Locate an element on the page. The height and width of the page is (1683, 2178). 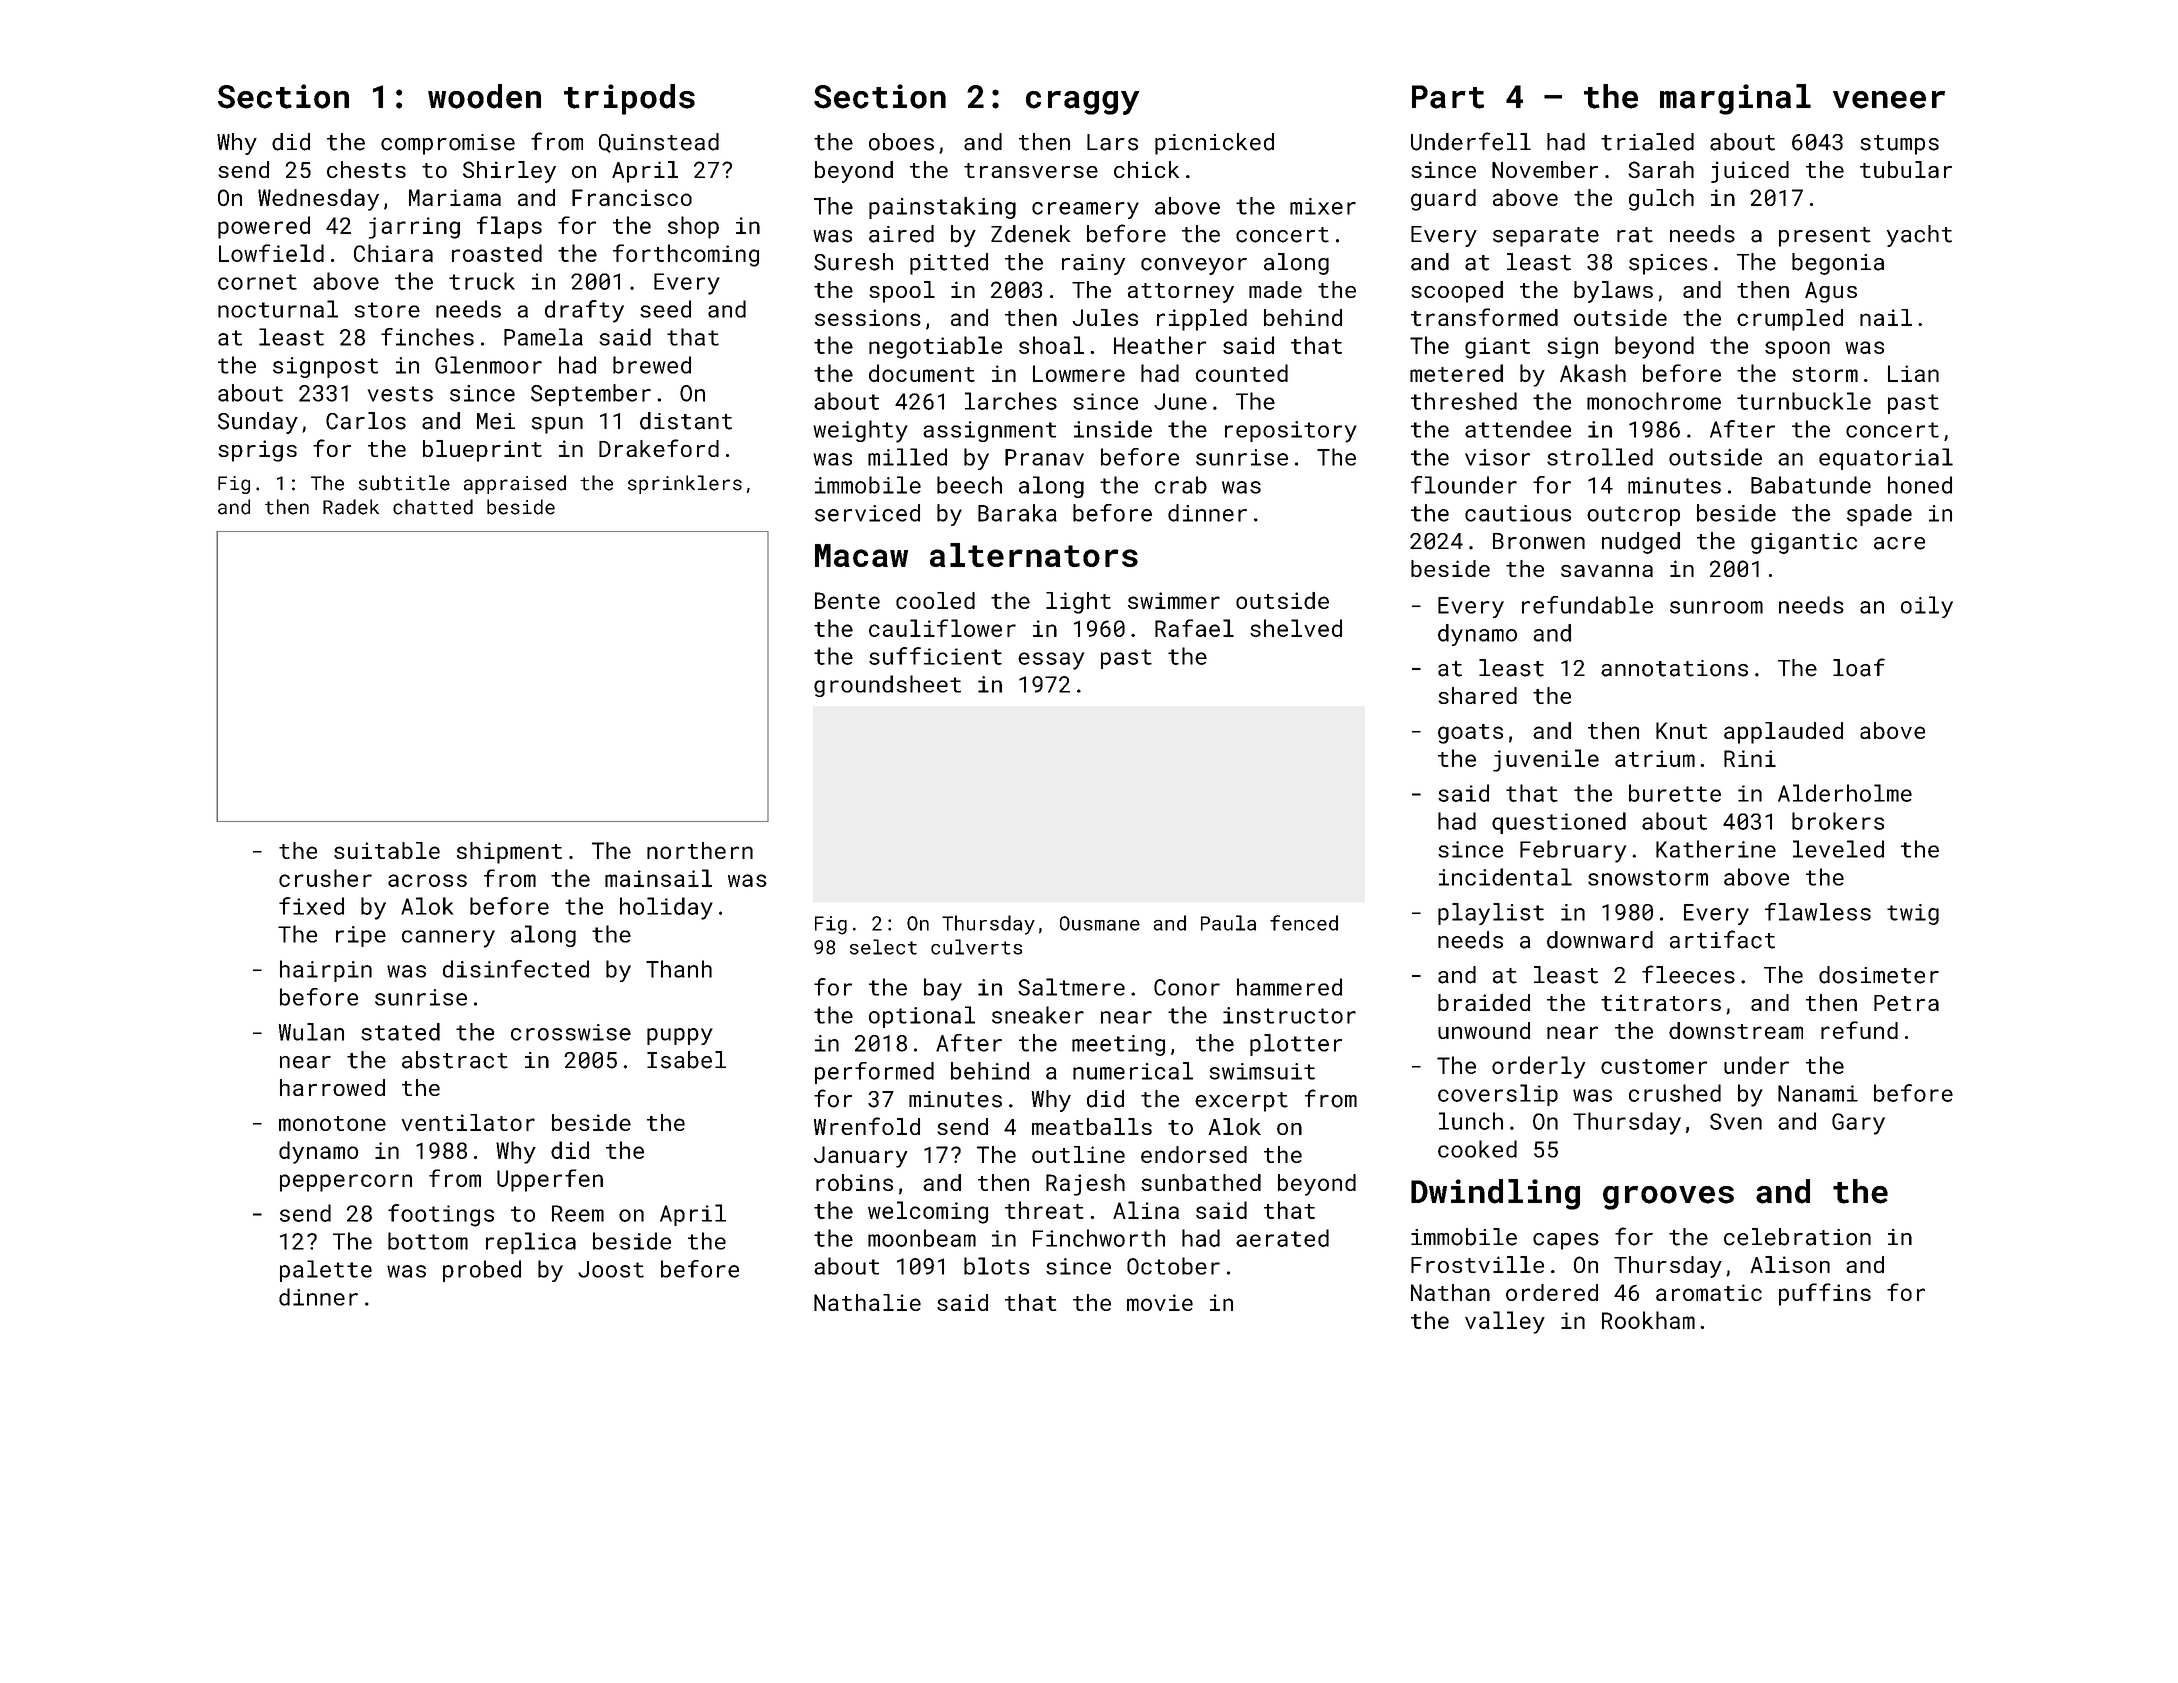
palette is located at coordinates (326, 1271).
